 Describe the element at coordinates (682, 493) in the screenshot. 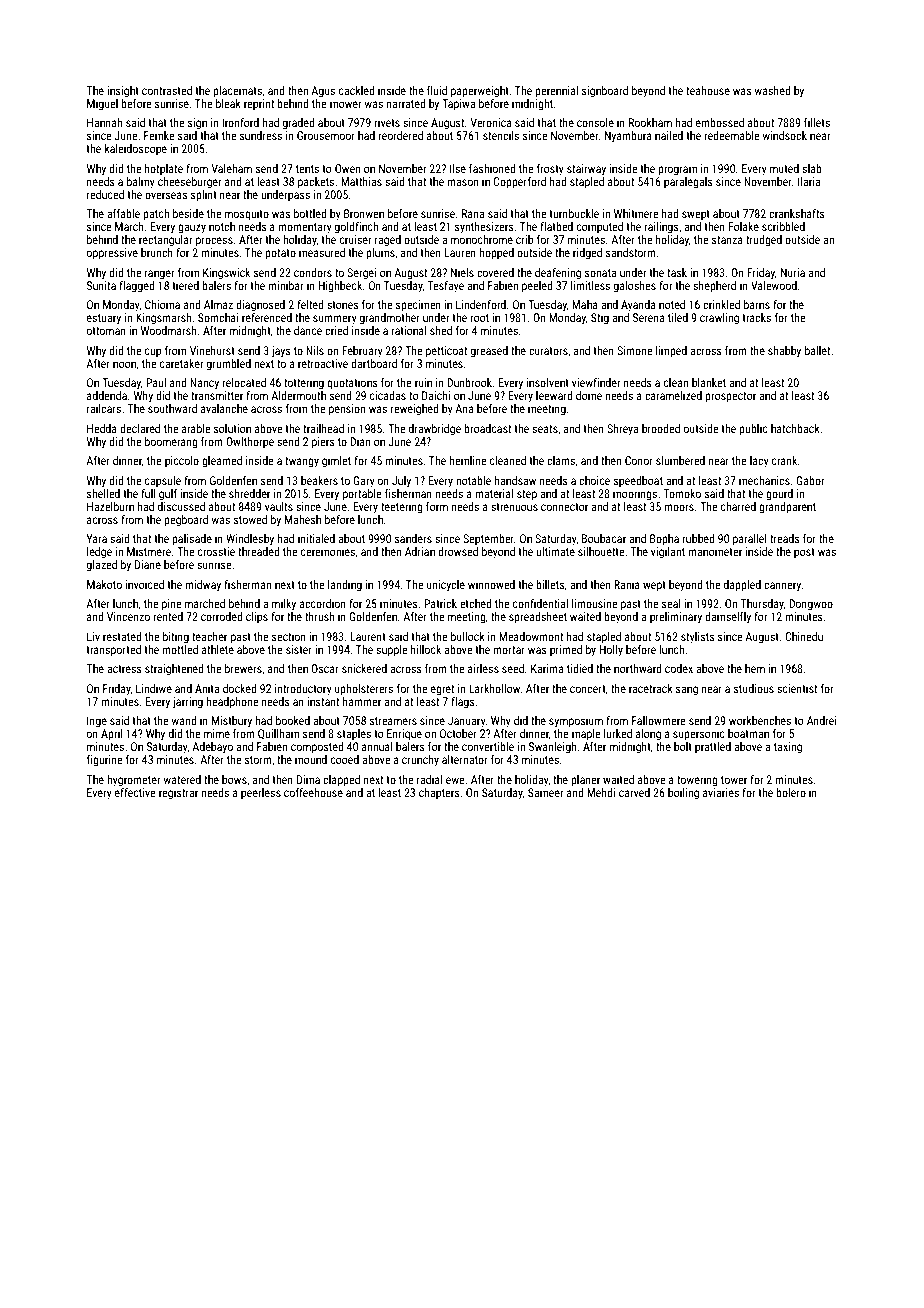

I see `Tomoko` at that location.
